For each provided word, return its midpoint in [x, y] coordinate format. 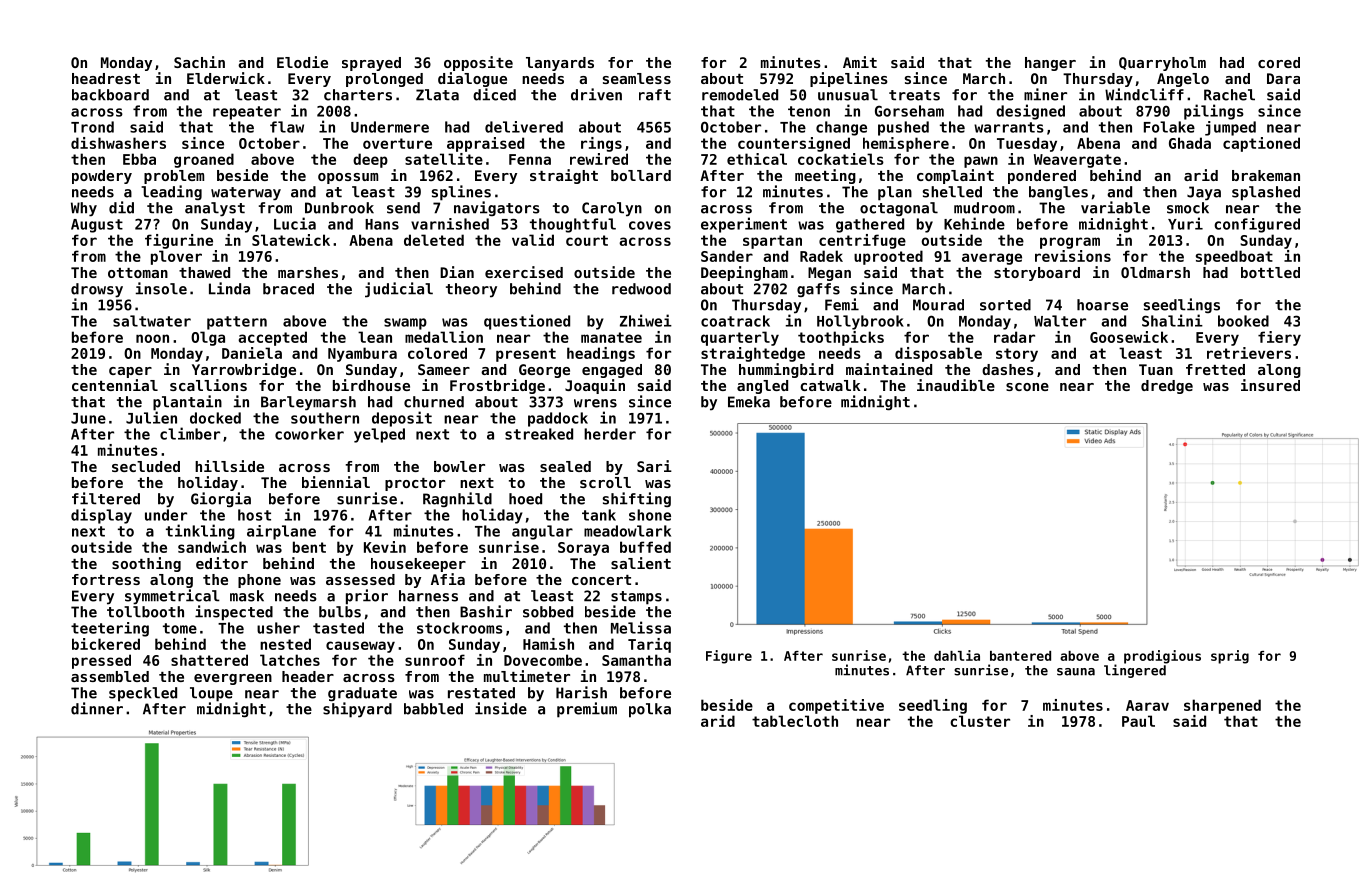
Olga [208, 338]
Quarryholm [1162, 64]
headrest [106, 78]
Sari [654, 466]
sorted [1005, 305]
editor [222, 563]
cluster [980, 721]
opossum [348, 178]
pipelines [849, 79]
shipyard [357, 710]
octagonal [899, 209]
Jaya [1204, 193]
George [544, 371]
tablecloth [795, 721]
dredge [1167, 387]
